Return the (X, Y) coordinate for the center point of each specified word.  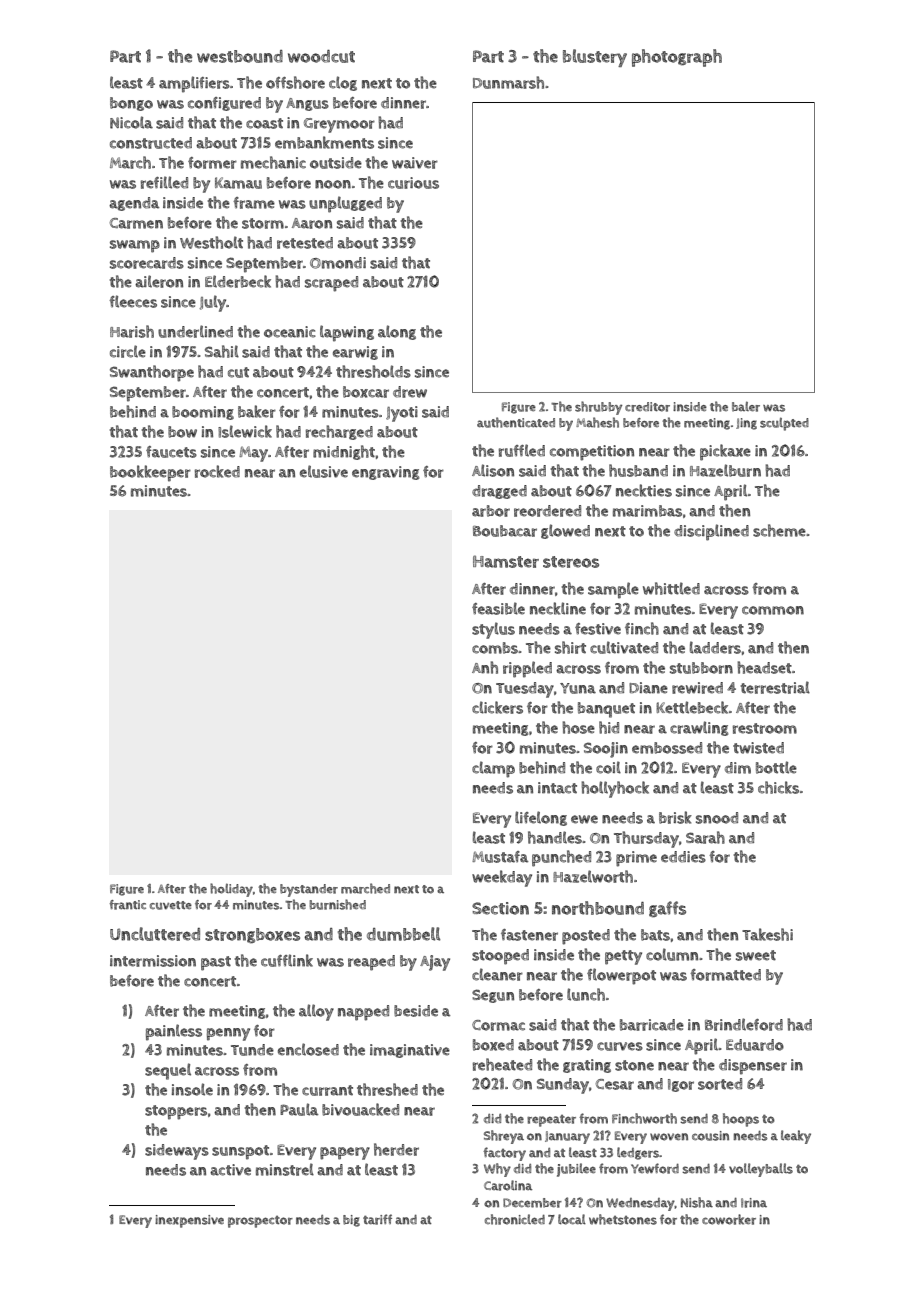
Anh (485, 667)
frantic (128, 905)
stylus (493, 630)
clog (343, 83)
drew (410, 392)
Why (497, 1170)
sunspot (240, 1152)
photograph (677, 58)
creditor (647, 407)
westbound (240, 56)
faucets (171, 452)
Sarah (705, 837)
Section (500, 908)
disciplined (711, 532)
